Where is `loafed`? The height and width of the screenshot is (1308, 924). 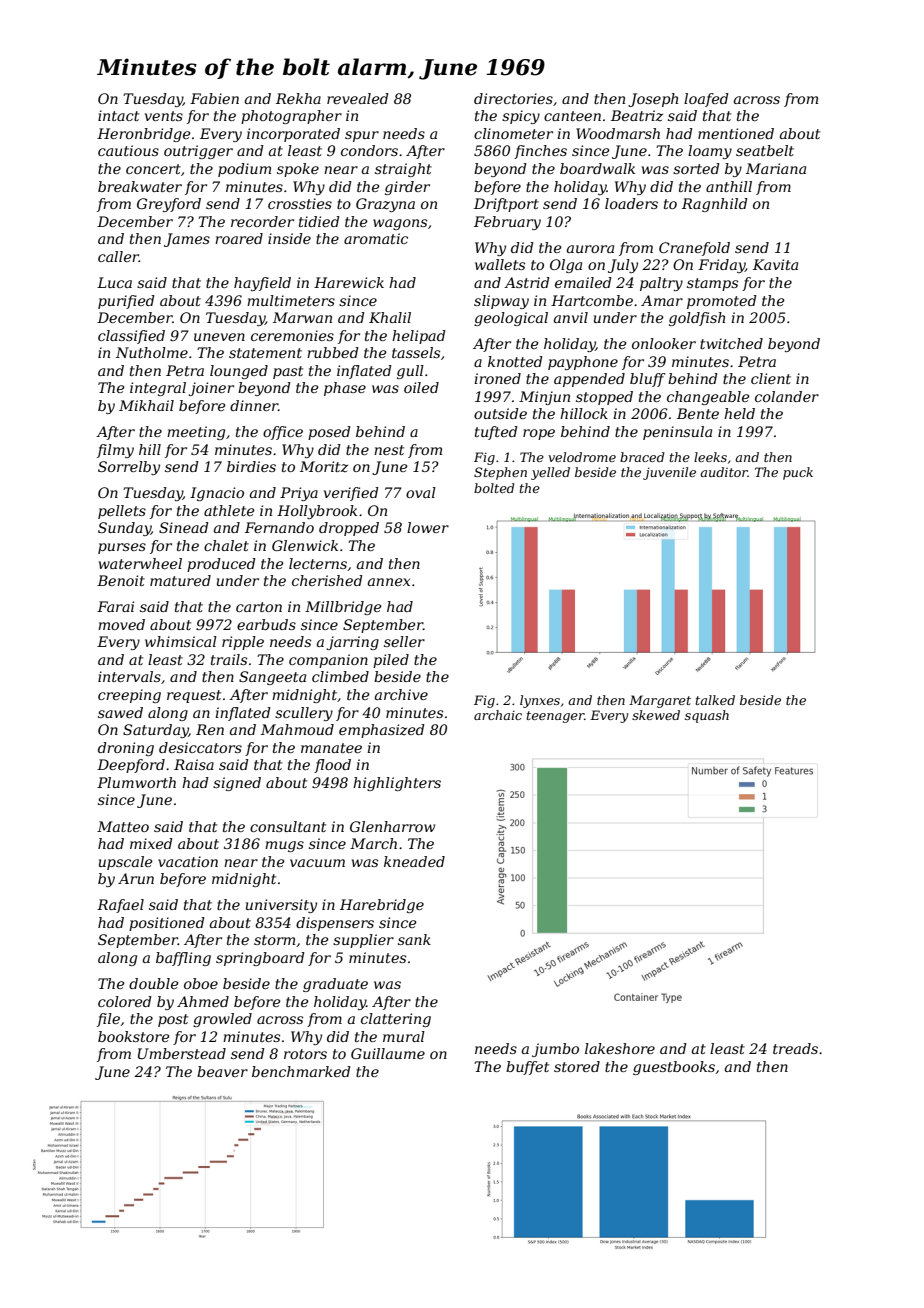 loafed is located at coordinates (706, 100).
